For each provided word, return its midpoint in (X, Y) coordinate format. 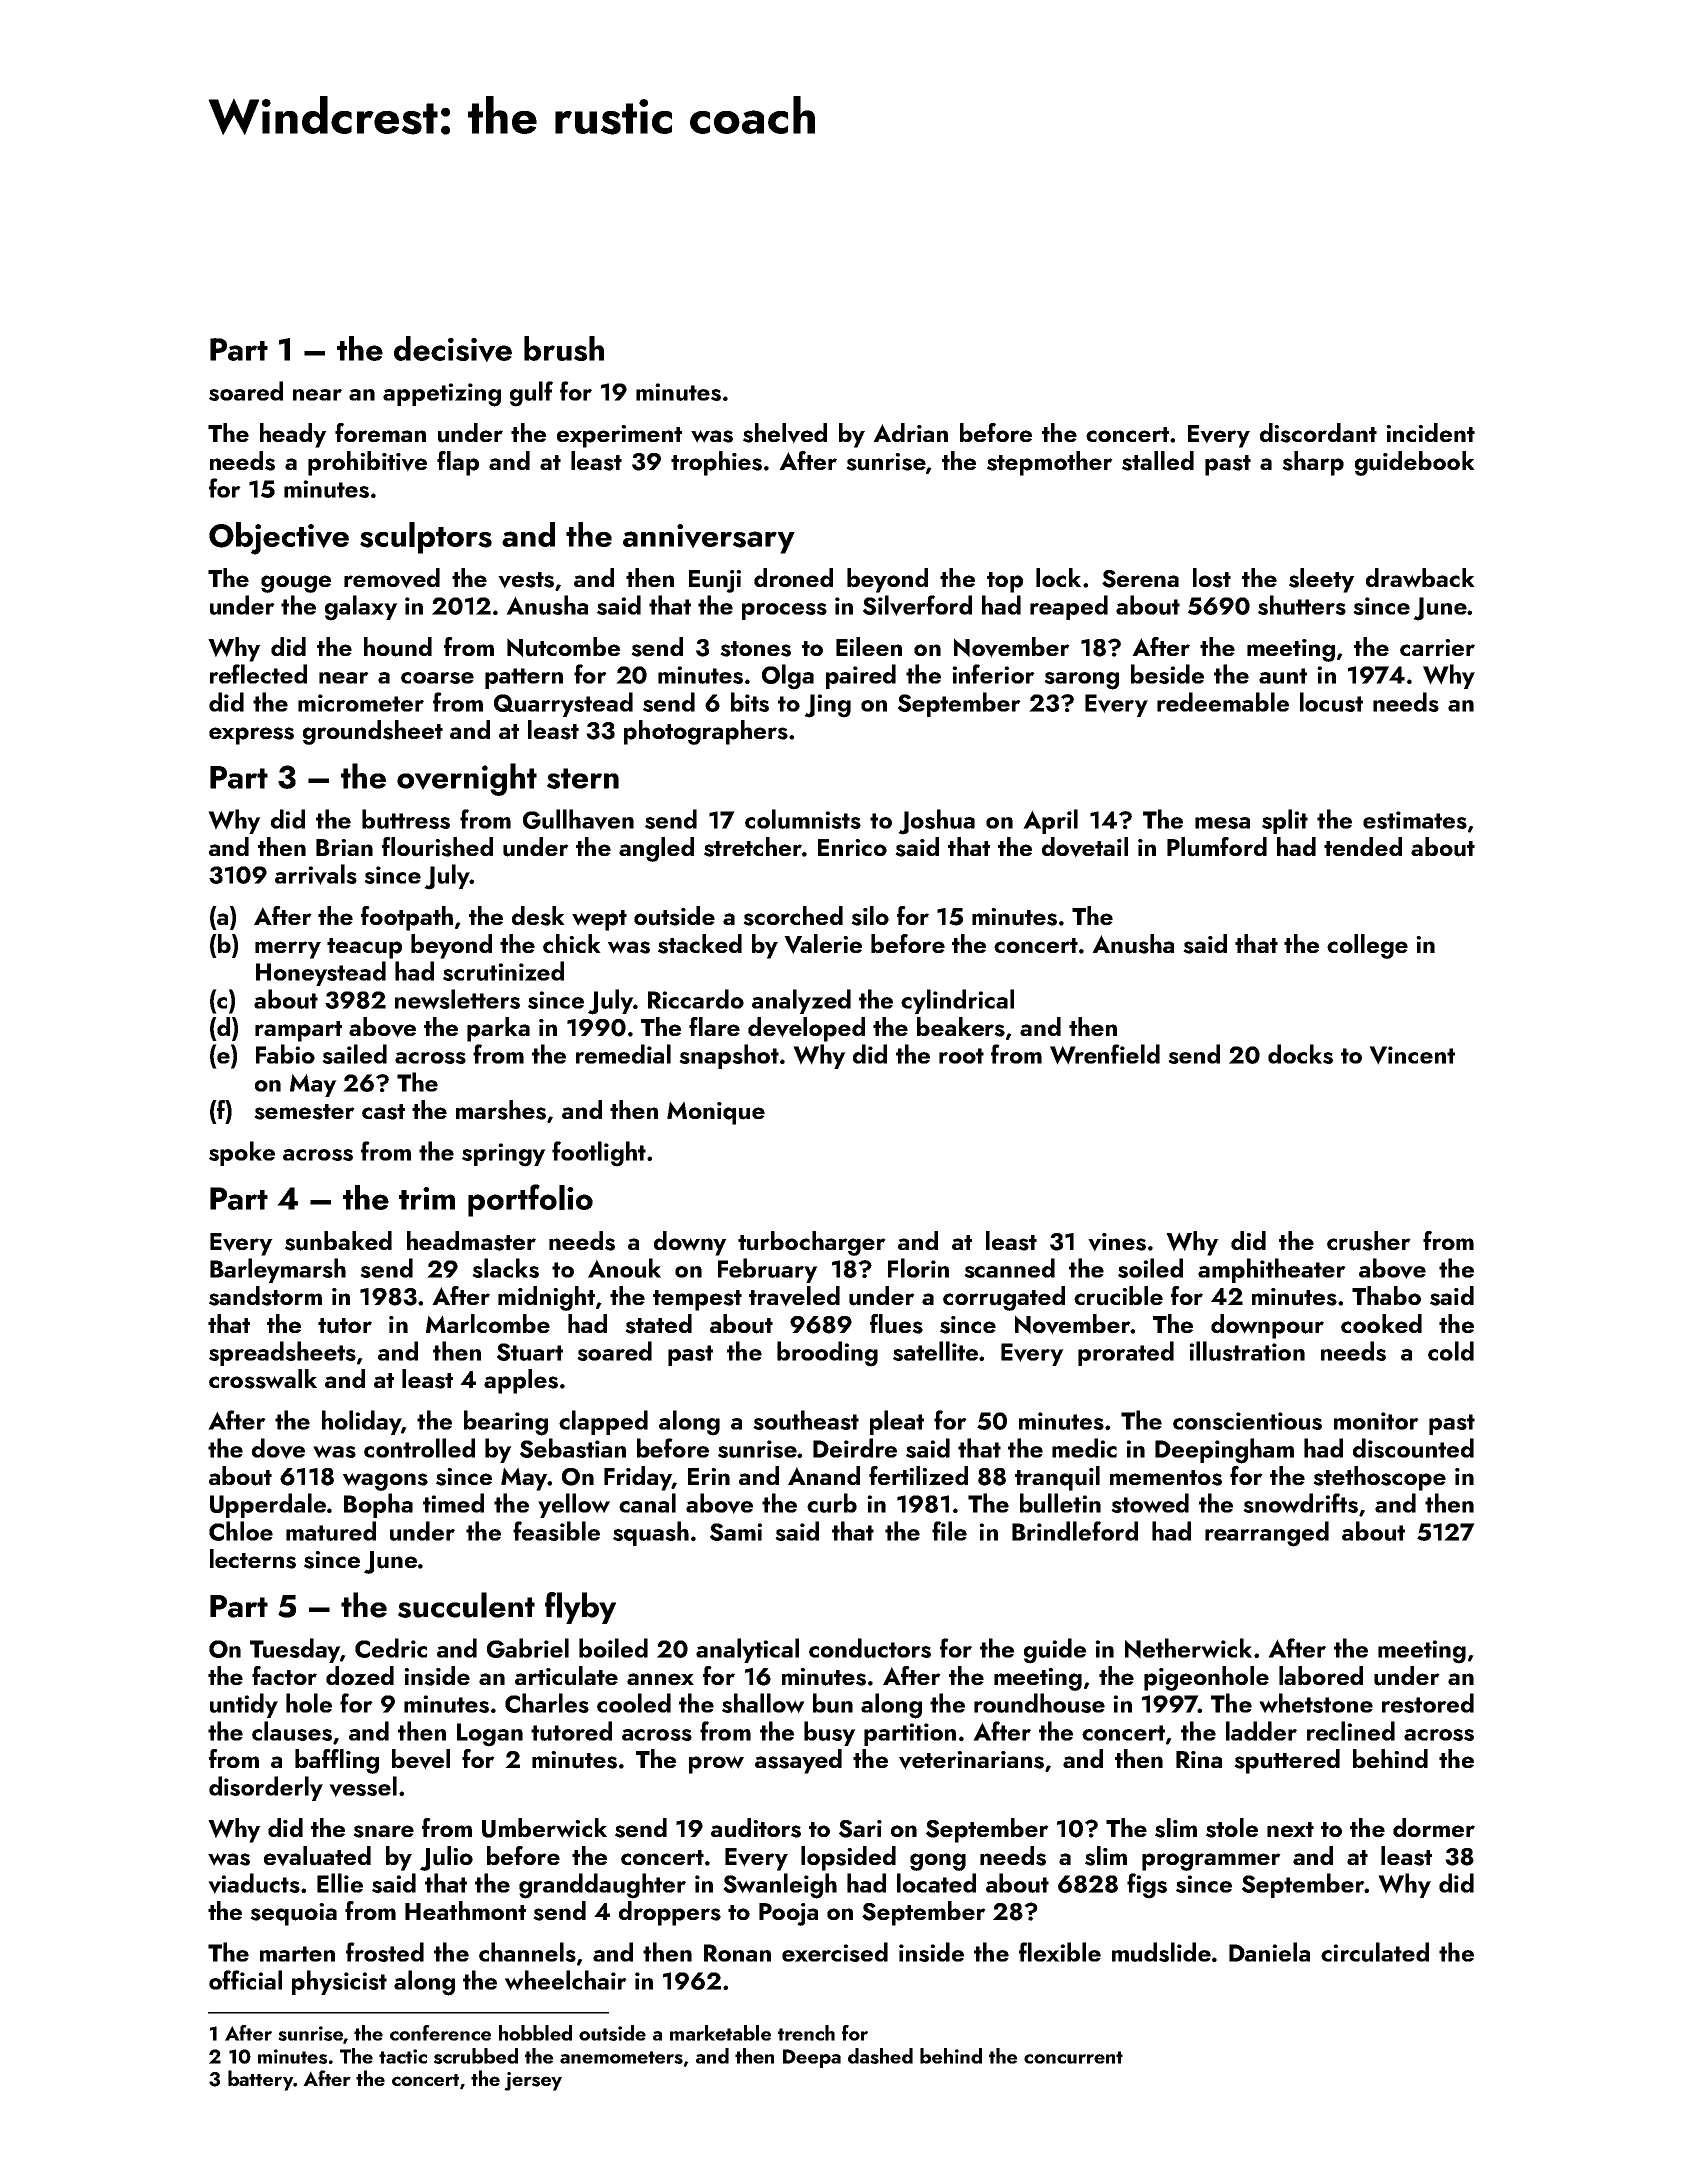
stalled (1158, 461)
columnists (803, 819)
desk (538, 916)
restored (1428, 1703)
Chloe (241, 1531)
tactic (403, 2056)
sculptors (426, 538)
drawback (1420, 578)
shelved (785, 433)
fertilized (918, 1475)
